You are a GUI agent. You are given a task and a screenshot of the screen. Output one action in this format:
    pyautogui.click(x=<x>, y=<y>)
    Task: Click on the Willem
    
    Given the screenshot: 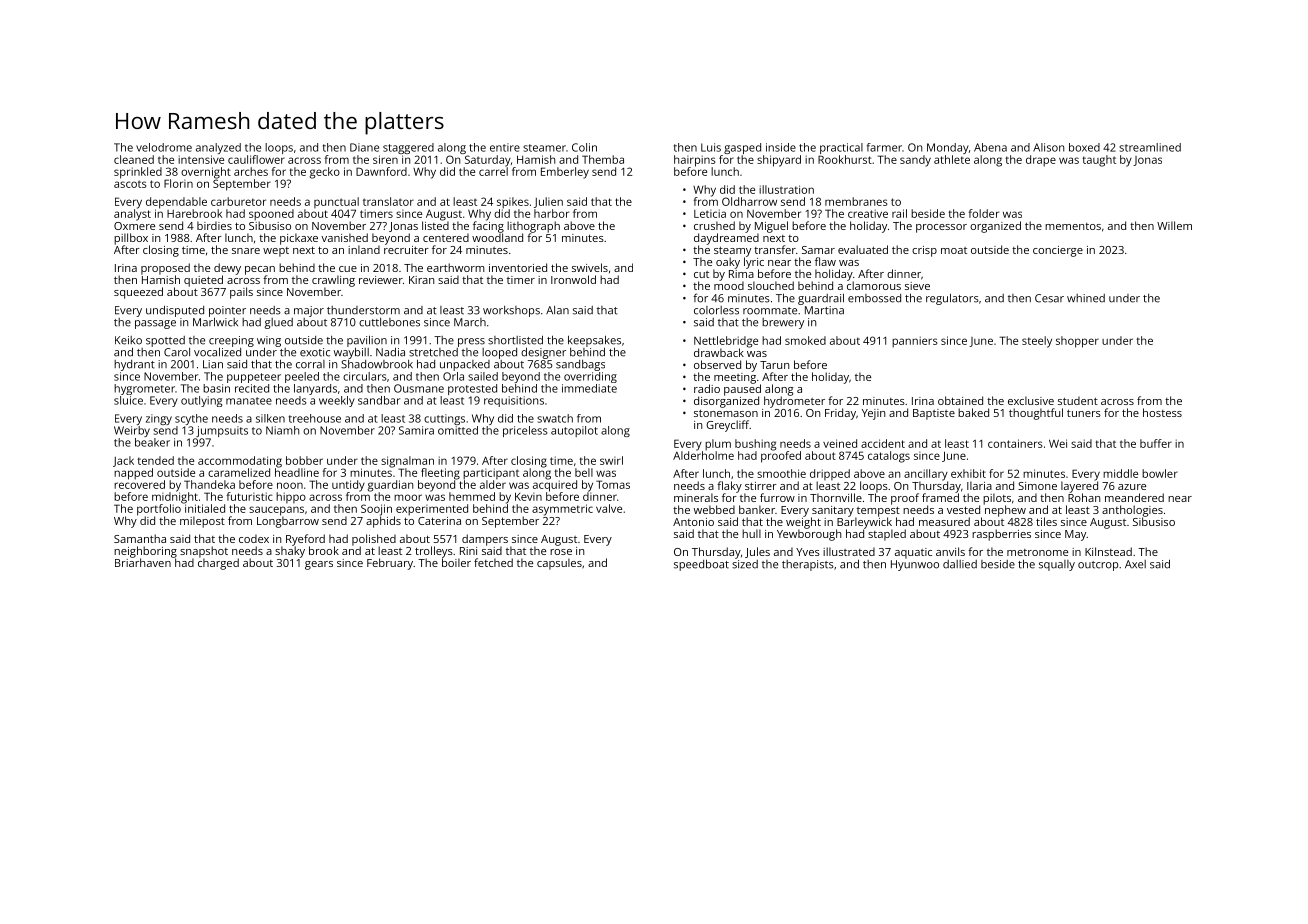 What is the action you would take?
    pyautogui.click(x=1174, y=225)
